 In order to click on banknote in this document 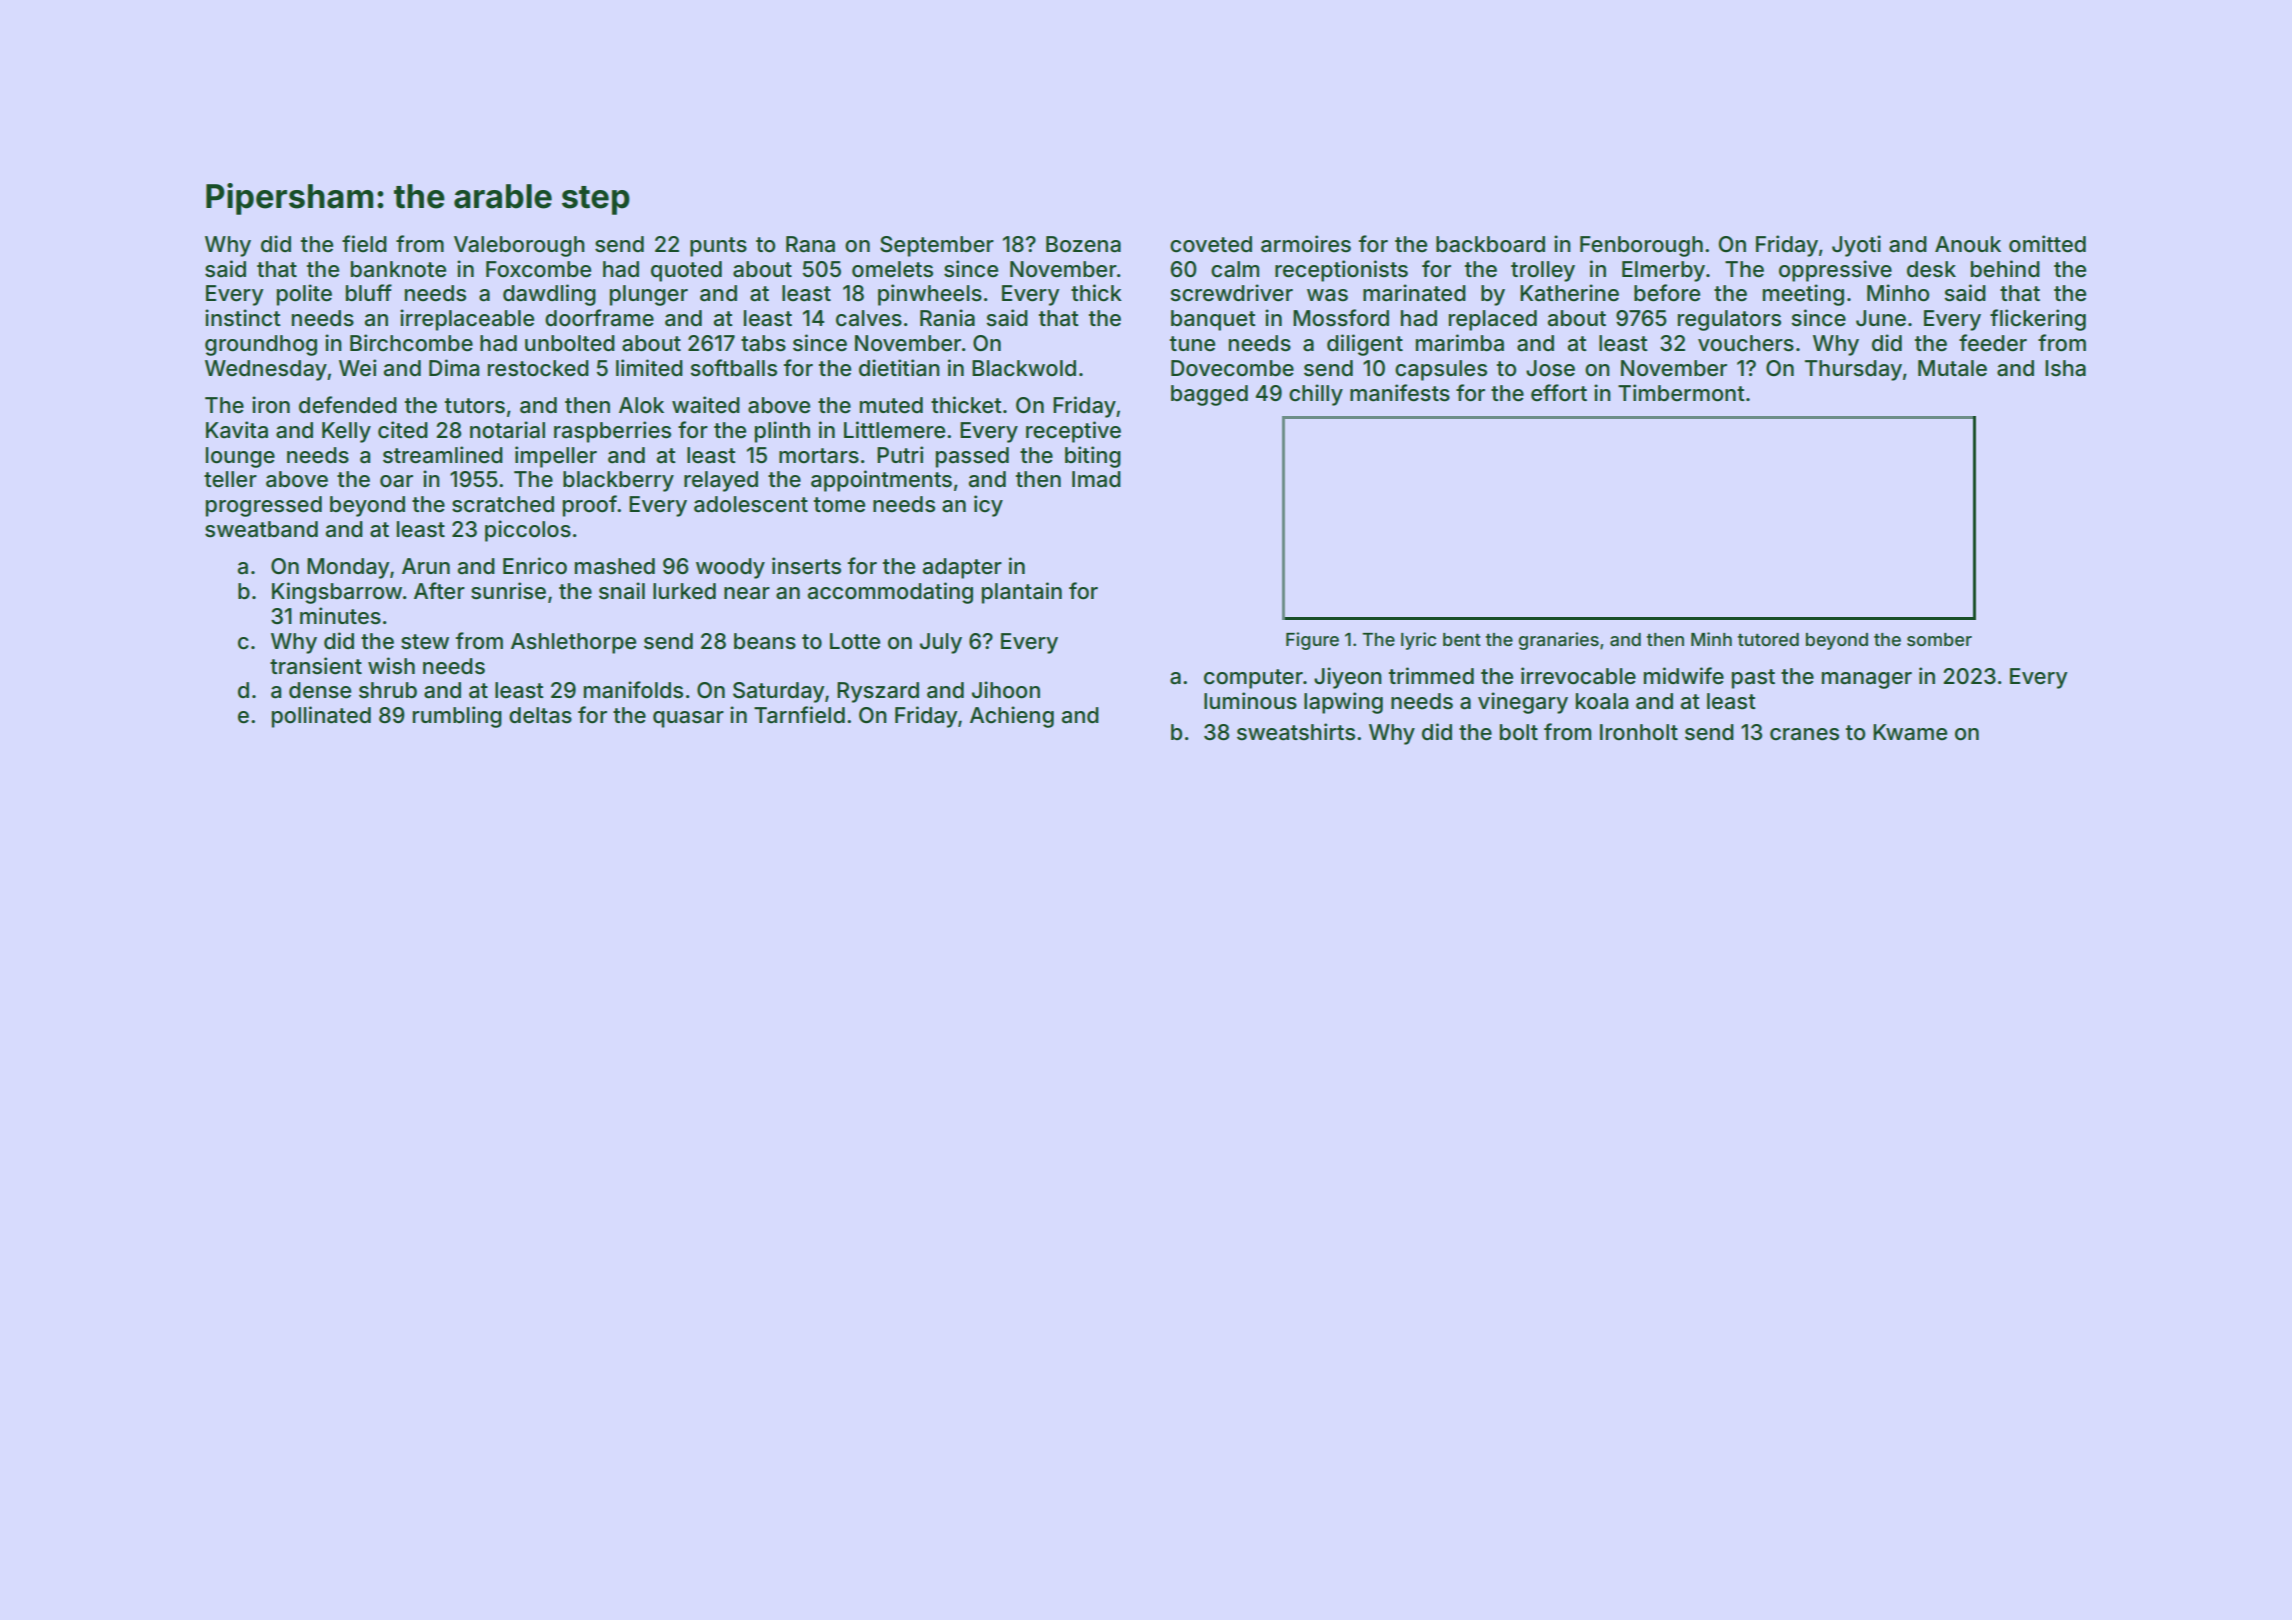, I will do `click(398, 269)`.
